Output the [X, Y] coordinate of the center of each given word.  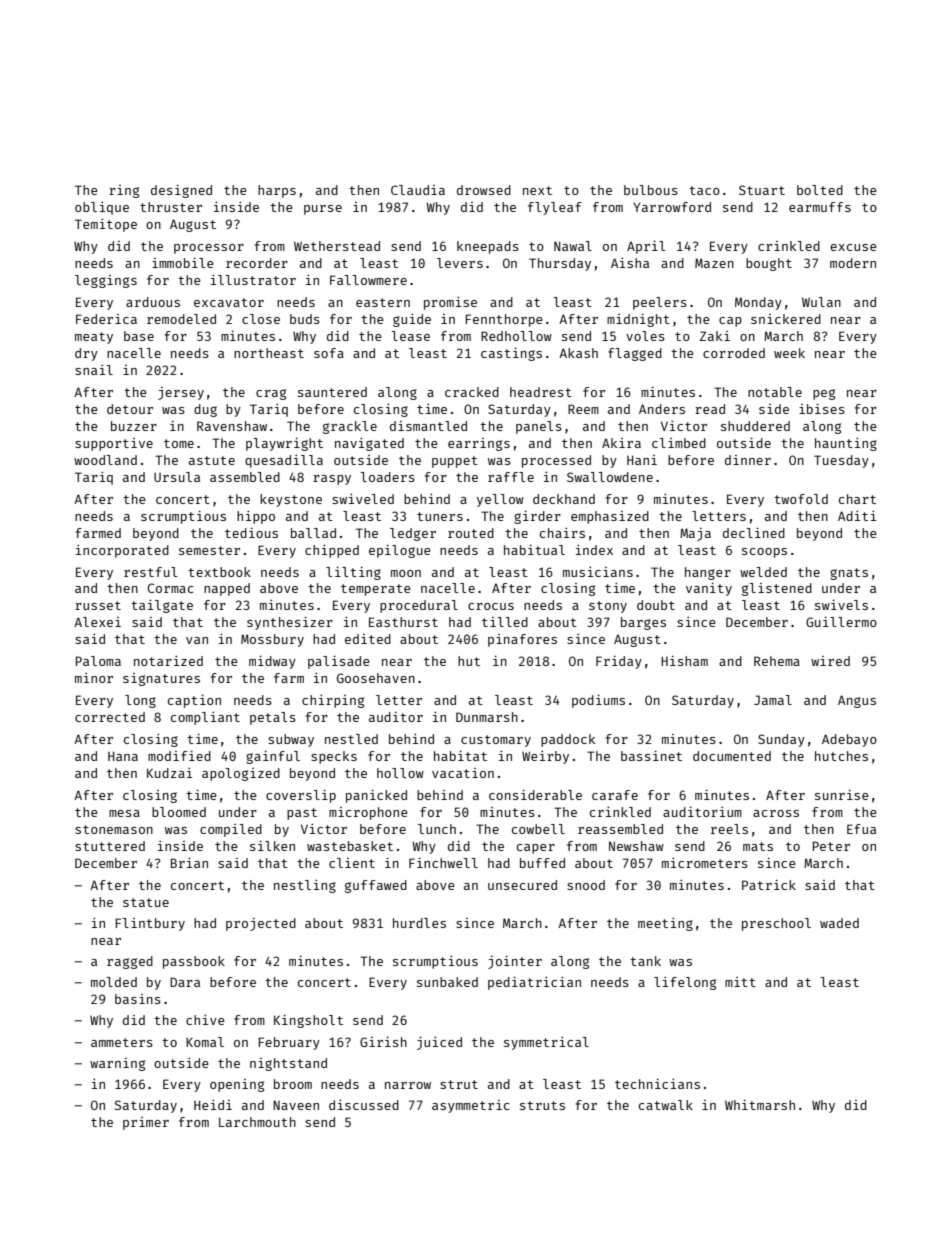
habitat [460, 755]
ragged [130, 962]
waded [839, 923]
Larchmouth [257, 1122]
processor [209, 249]
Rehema [777, 661]
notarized [168, 661]
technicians [657, 1083]
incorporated [122, 551]
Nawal [573, 246]
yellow [500, 500]
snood [586, 885]
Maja [695, 534]
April [646, 247]
